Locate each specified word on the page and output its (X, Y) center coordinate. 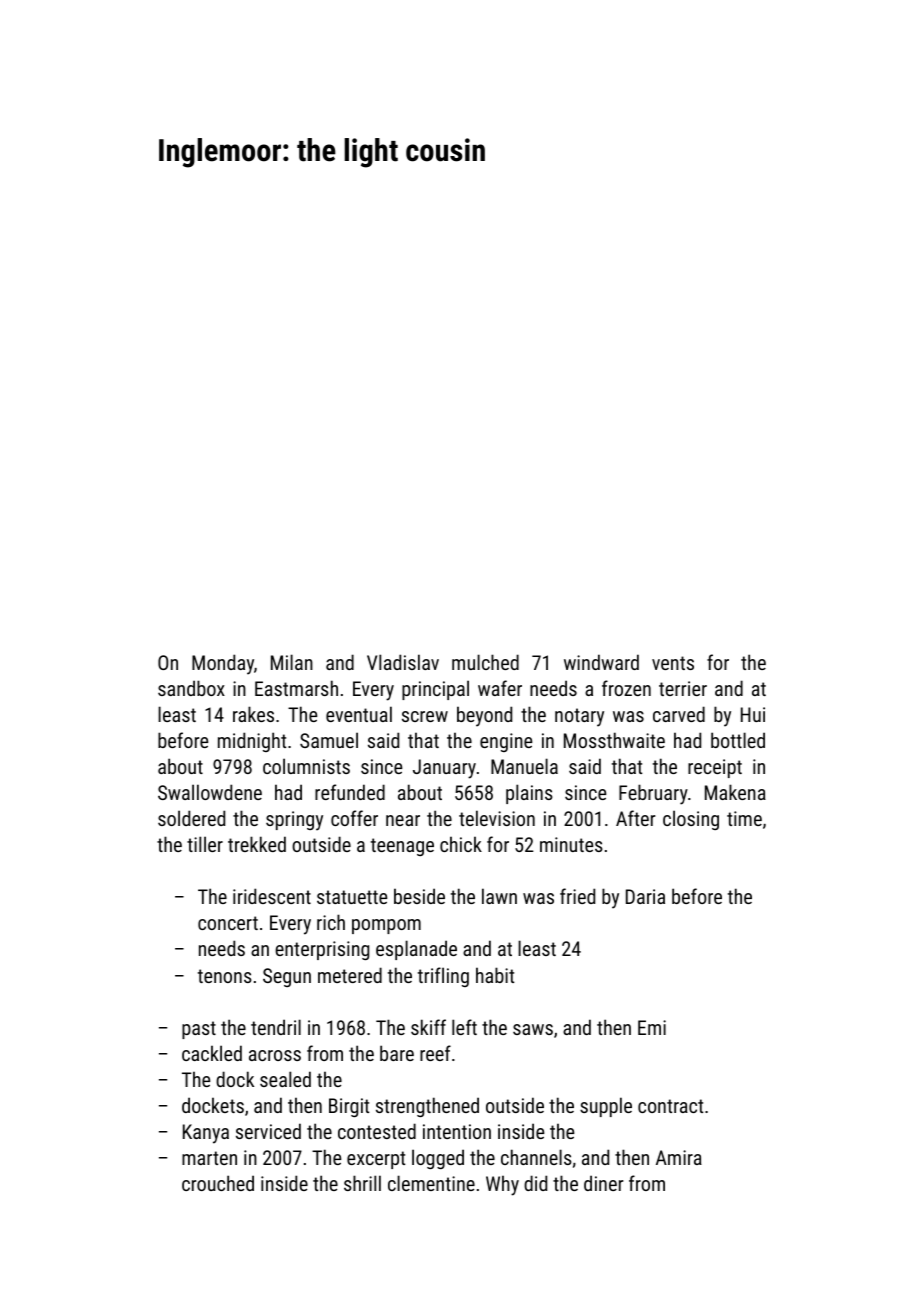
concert (228, 923)
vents (673, 663)
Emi (652, 1027)
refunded (350, 792)
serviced (268, 1131)
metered (350, 975)
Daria (645, 896)
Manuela (524, 766)
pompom (386, 926)
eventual (359, 714)
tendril (276, 1027)
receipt (715, 768)
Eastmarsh (296, 688)
